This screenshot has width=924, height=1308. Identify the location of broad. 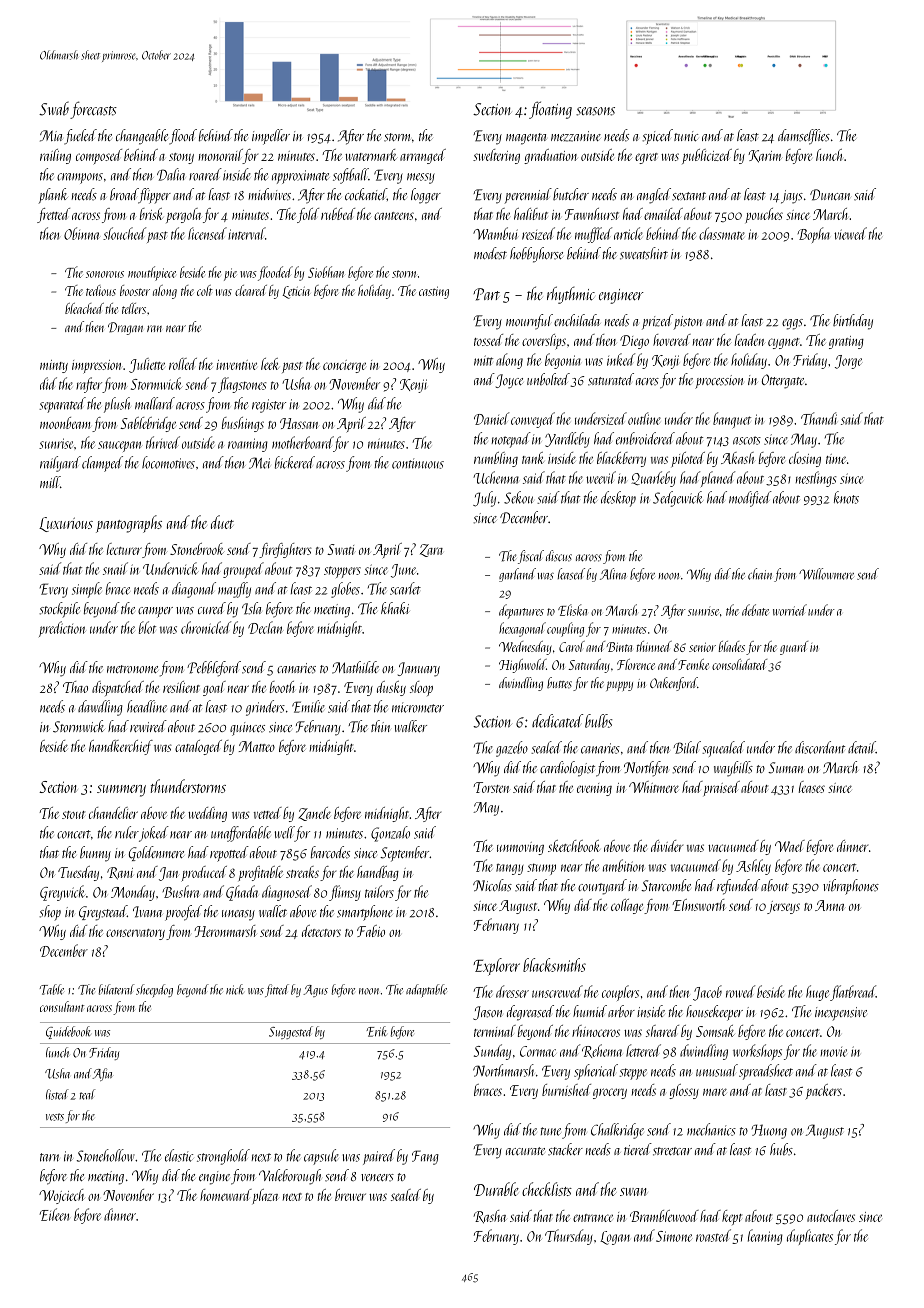
(124, 195).
